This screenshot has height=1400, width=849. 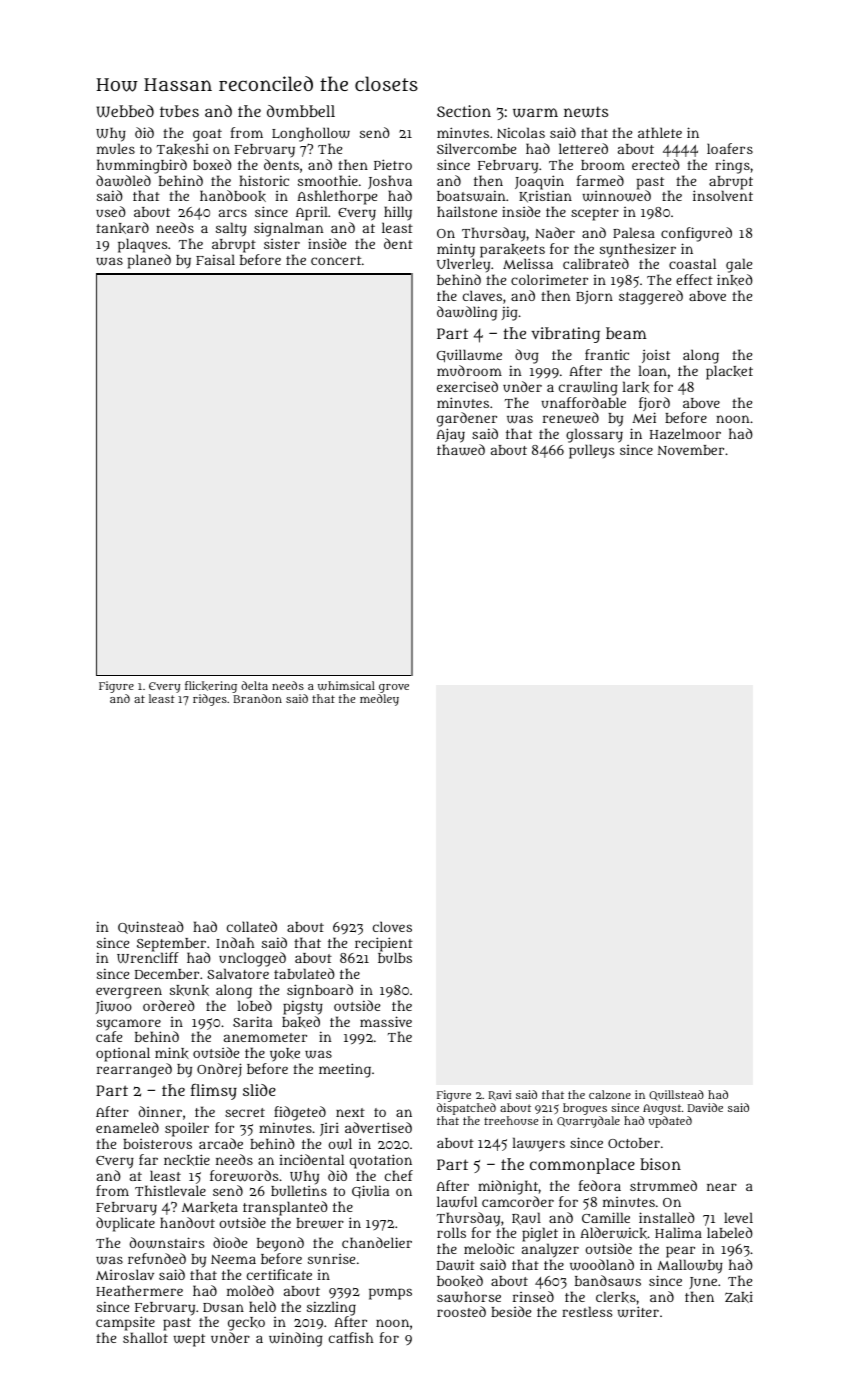 I want to click on Dusan, so click(x=223, y=1307).
